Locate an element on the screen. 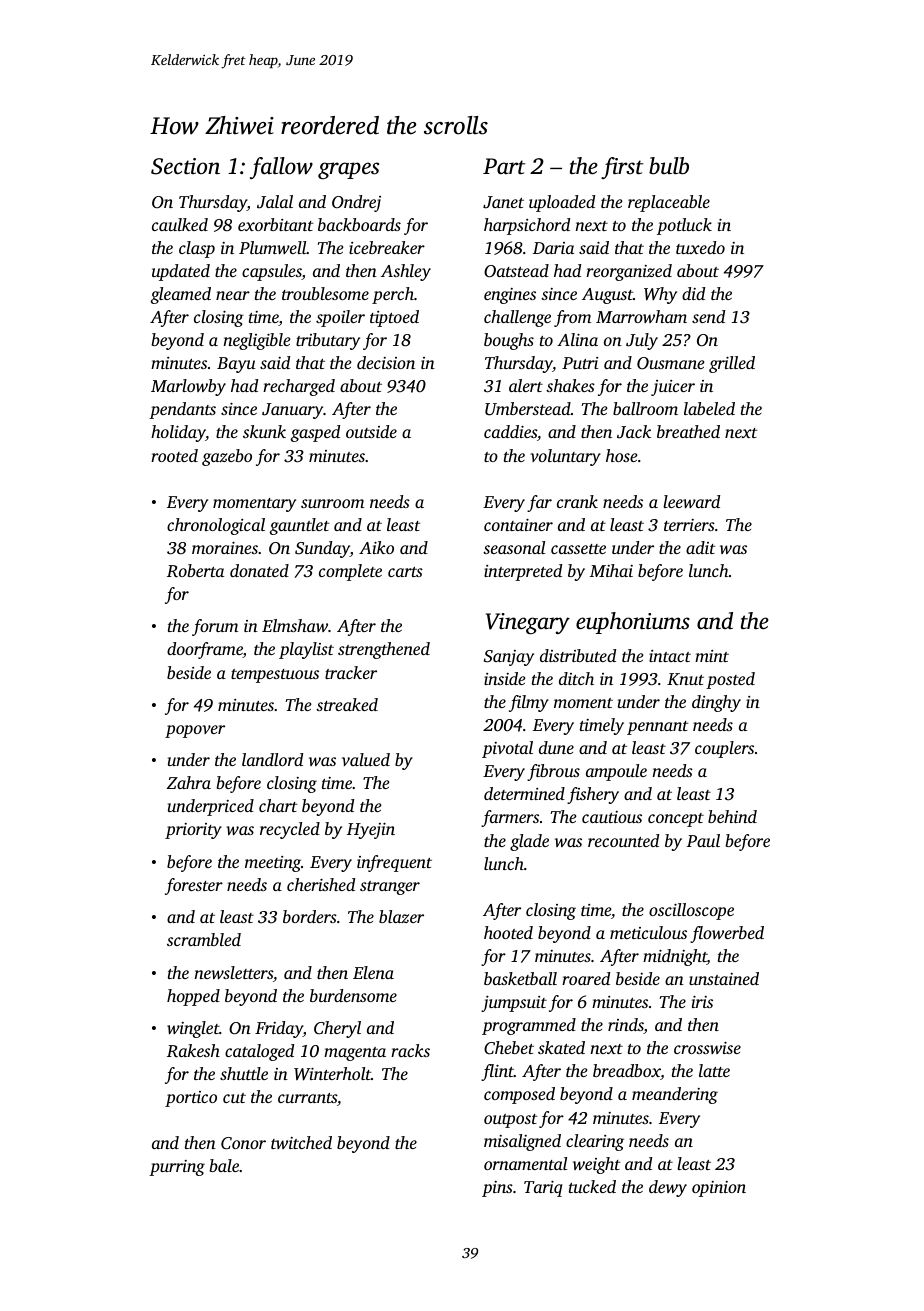 The image size is (924, 1311). doorframe is located at coordinates (205, 650).
